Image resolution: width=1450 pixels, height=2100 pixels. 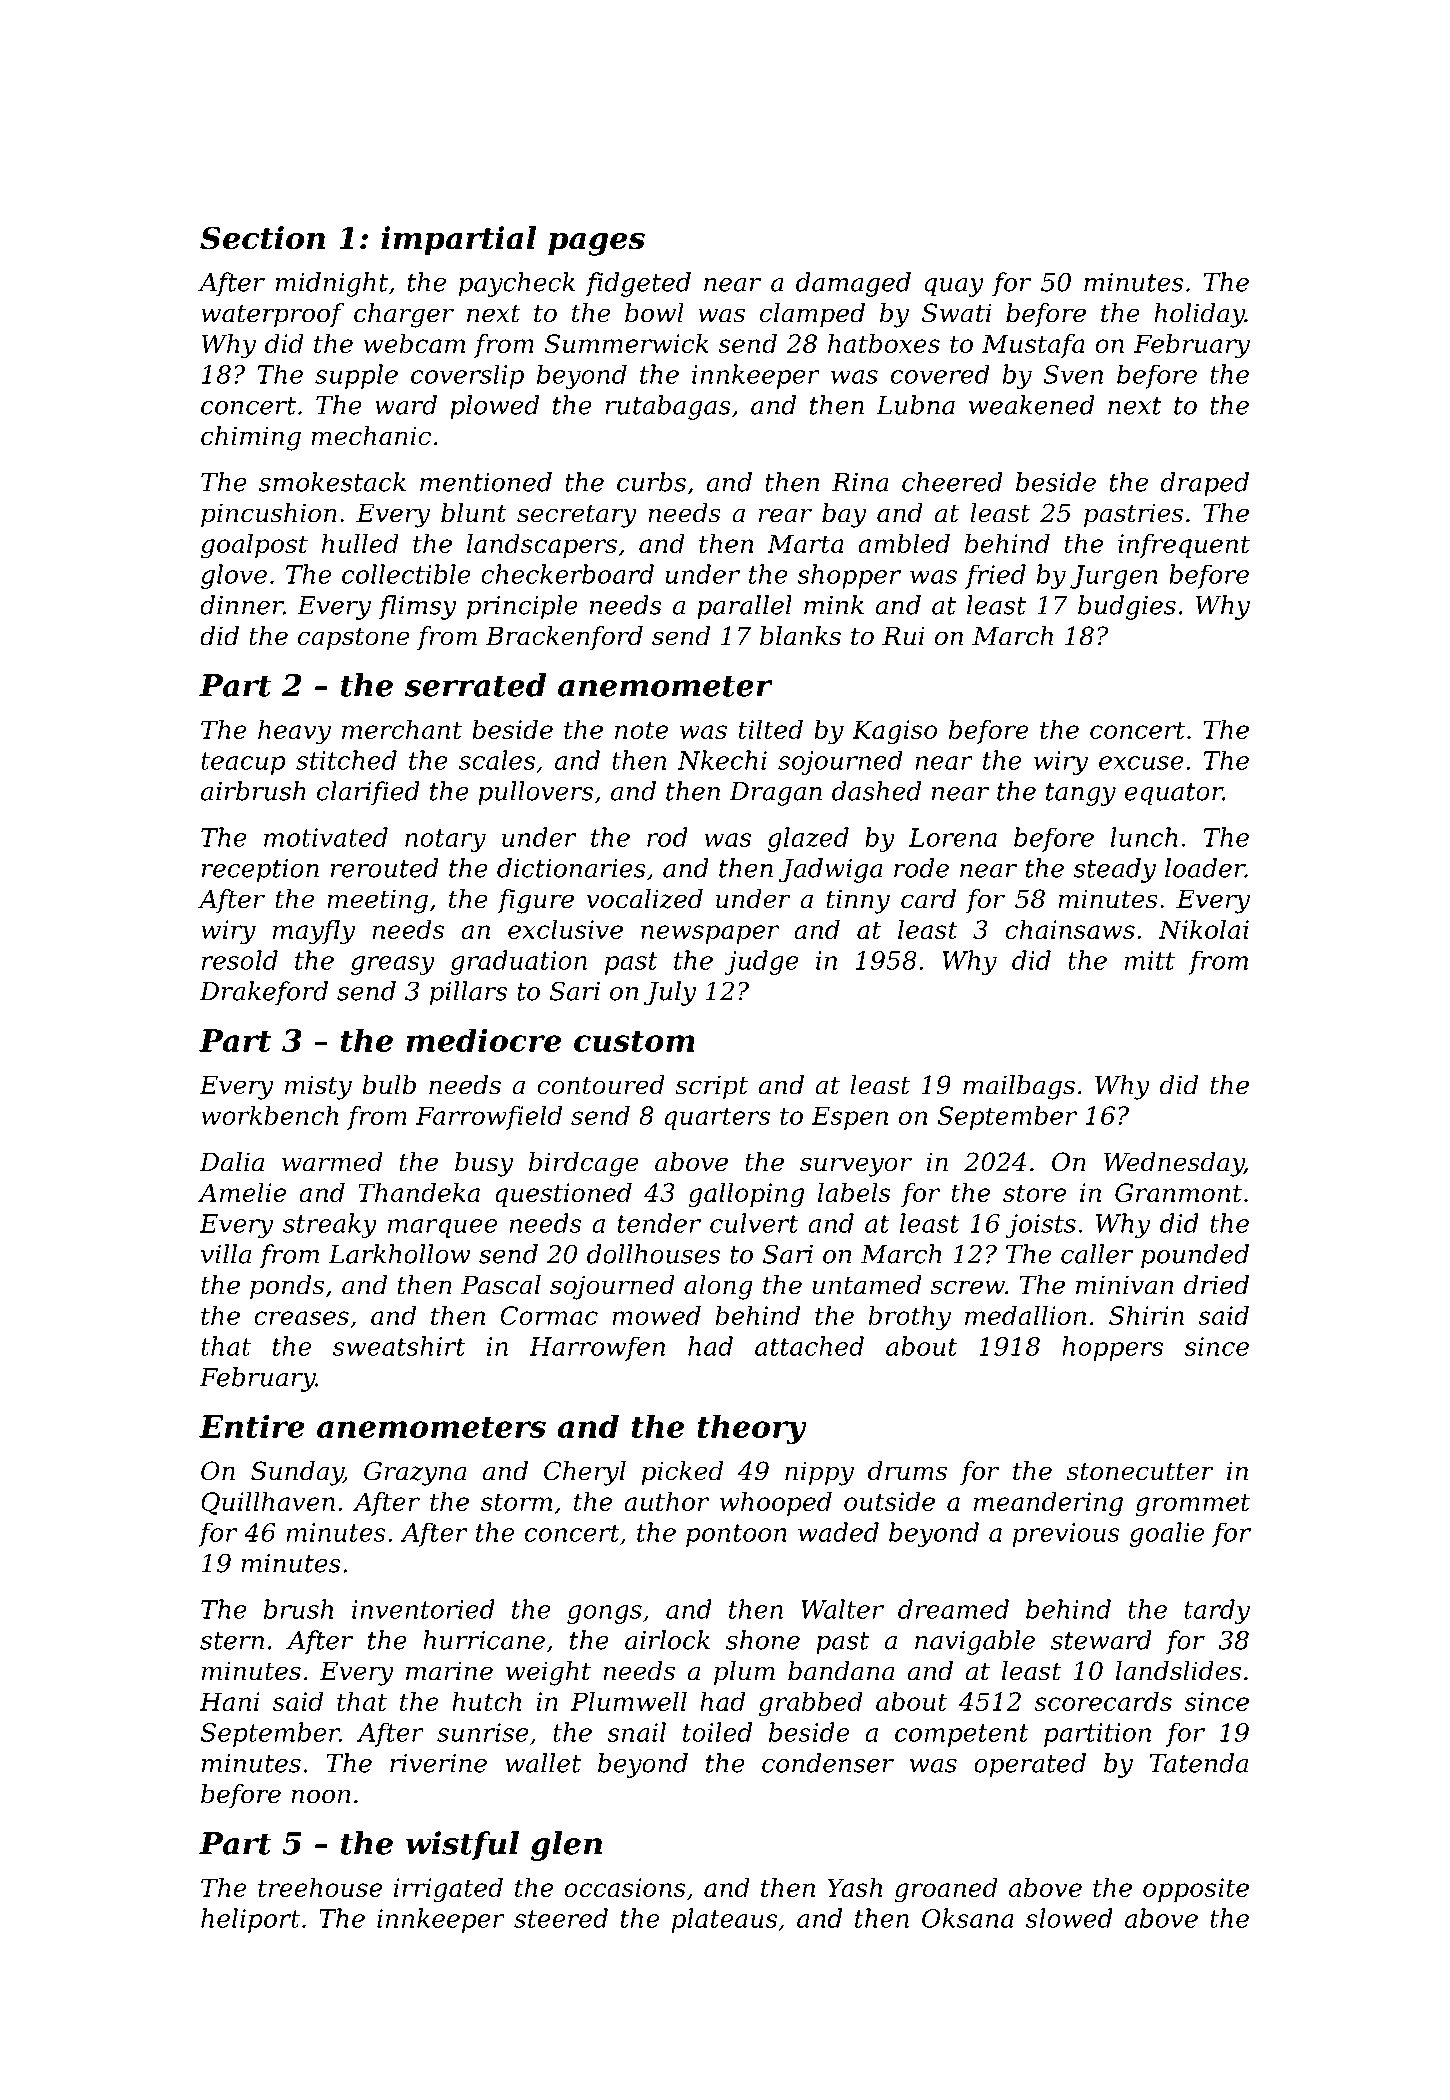 What do you see at coordinates (462, 1845) in the screenshot?
I see `wistful` at bounding box center [462, 1845].
